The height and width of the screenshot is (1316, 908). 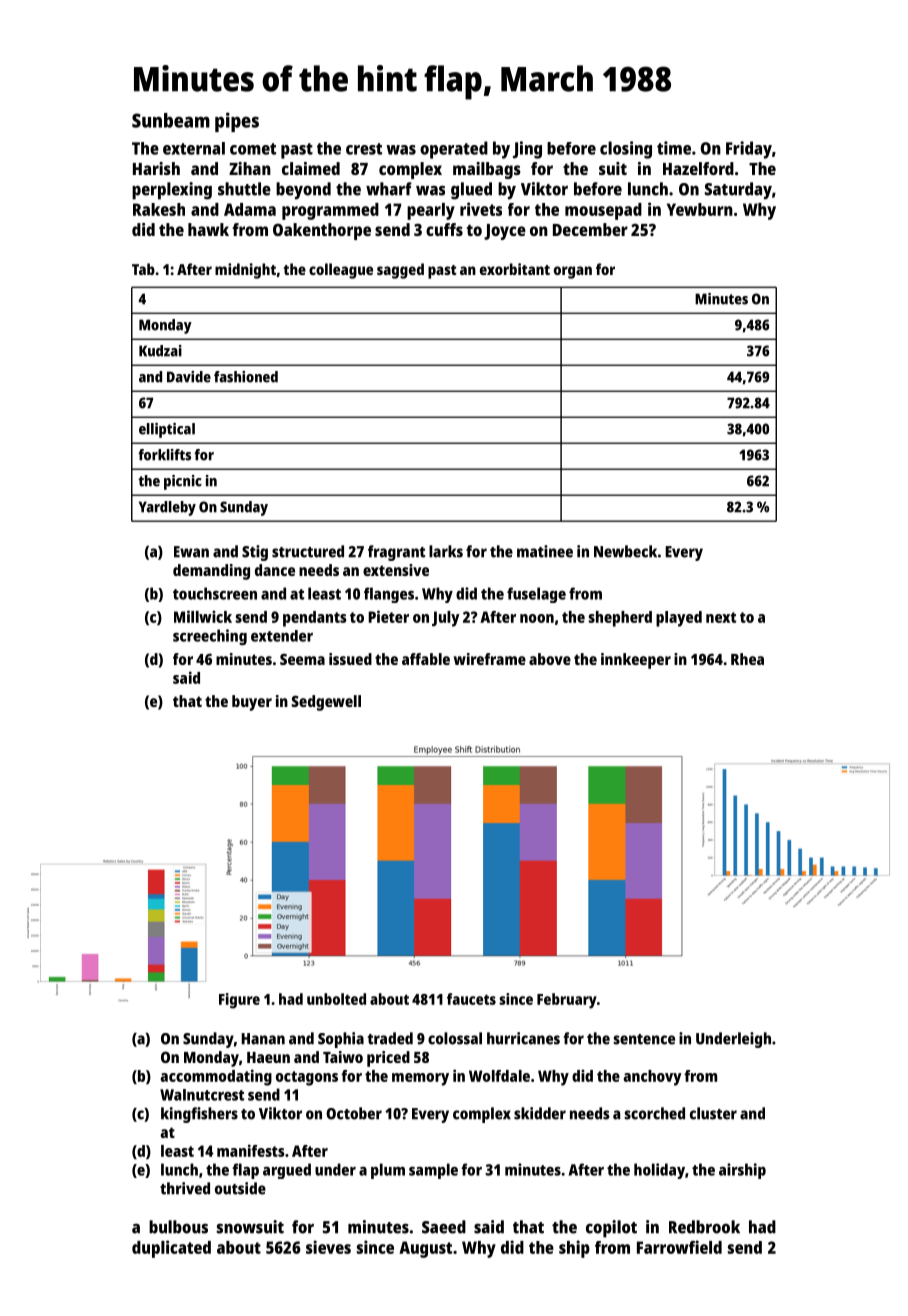 What do you see at coordinates (454, 150) in the screenshot?
I see `operated` at bounding box center [454, 150].
